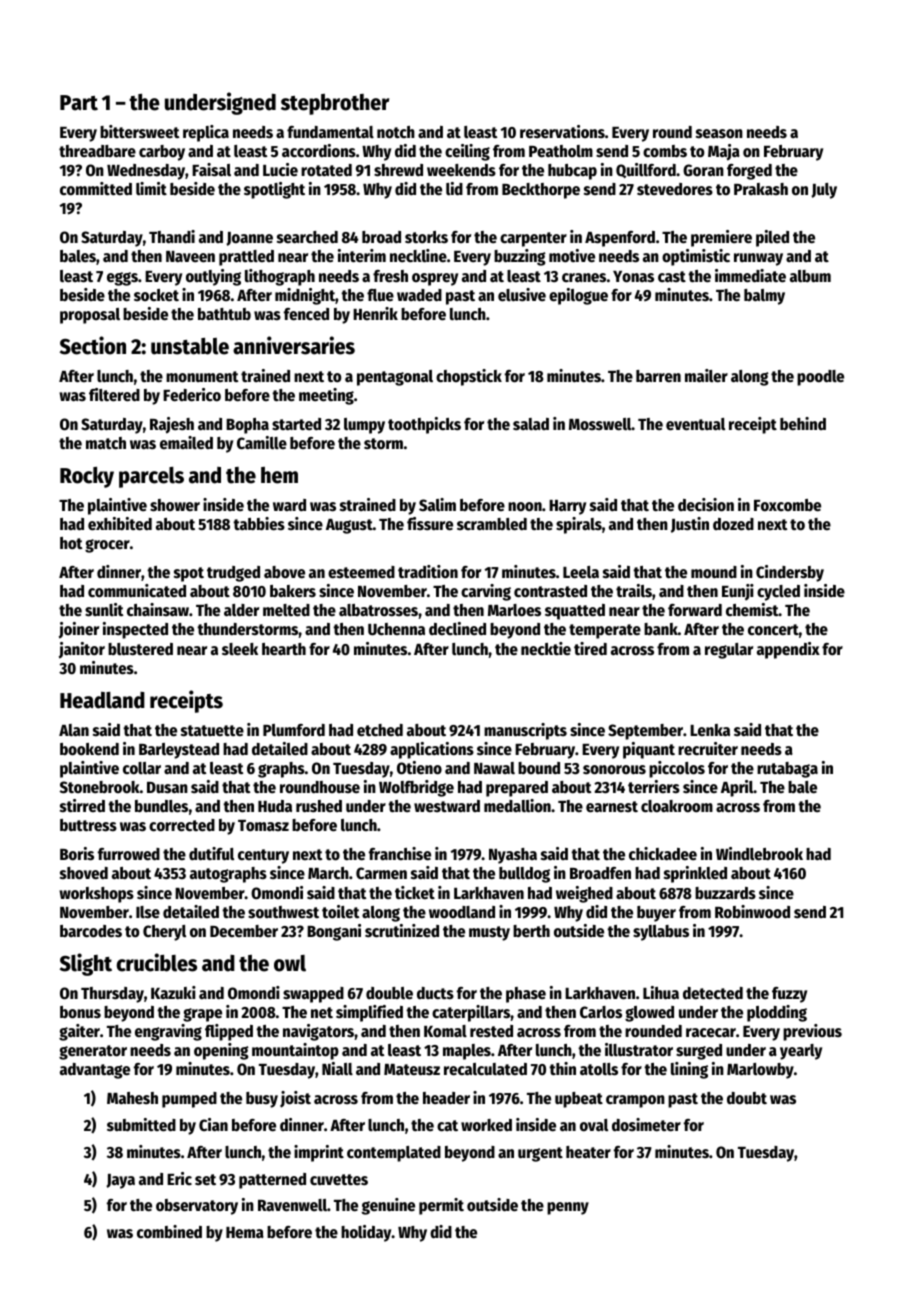 This page has width=908, height=1316. Describe the element at coordinates (396, 132) in the page. I see `notch` at that location.
